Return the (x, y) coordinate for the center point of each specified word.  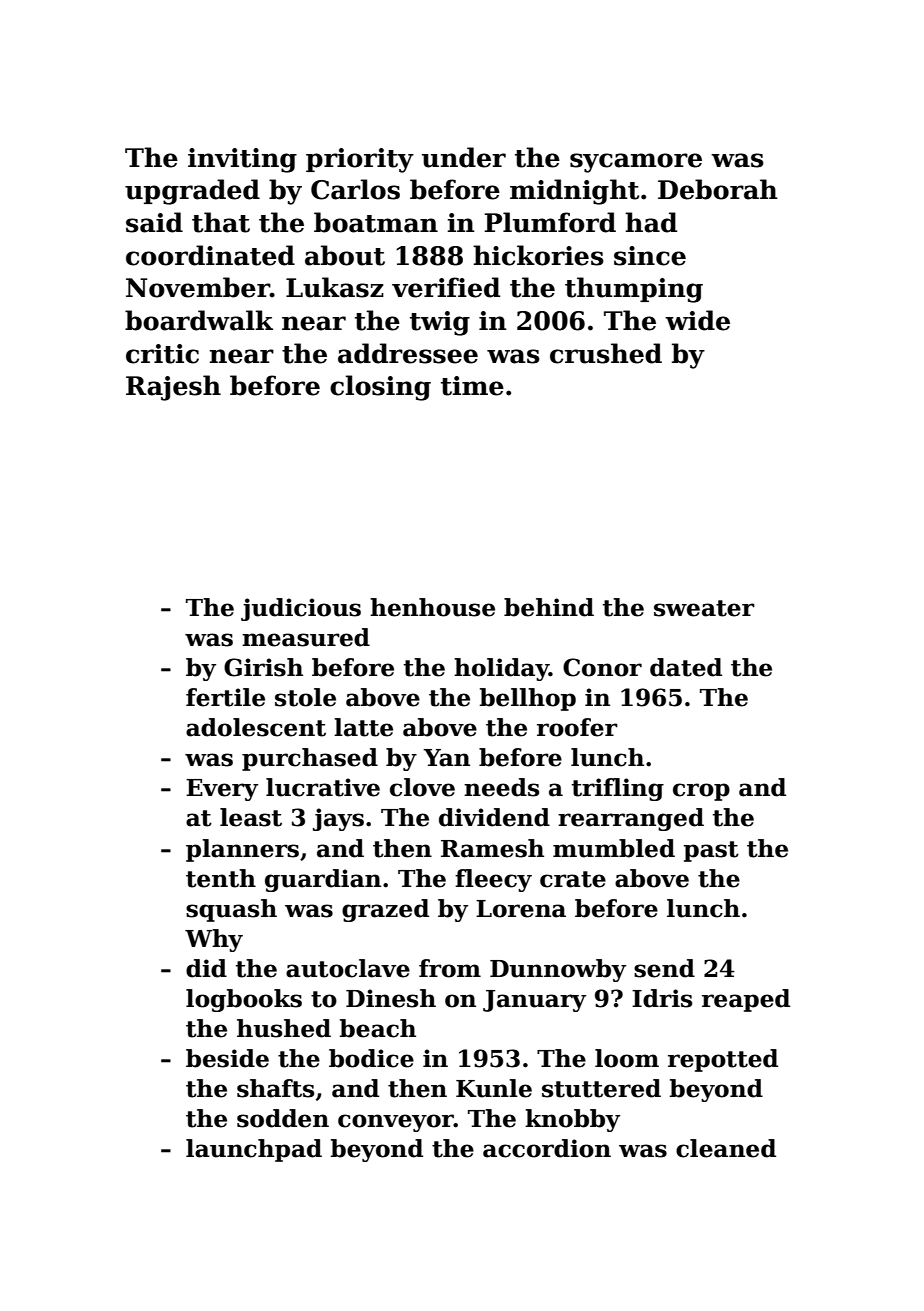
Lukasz (335, 287)
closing (380, 388)
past (711, 851)
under (464, 157)
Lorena (521, 909)
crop (701, 792)
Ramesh (492, 848)
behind (549, 607)
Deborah (718, 189)
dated (686, 667)
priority (360, 160)
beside (227, 1058)
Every (222, 790)
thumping (634, 290)
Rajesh (173, 388)
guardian (323, 880)
